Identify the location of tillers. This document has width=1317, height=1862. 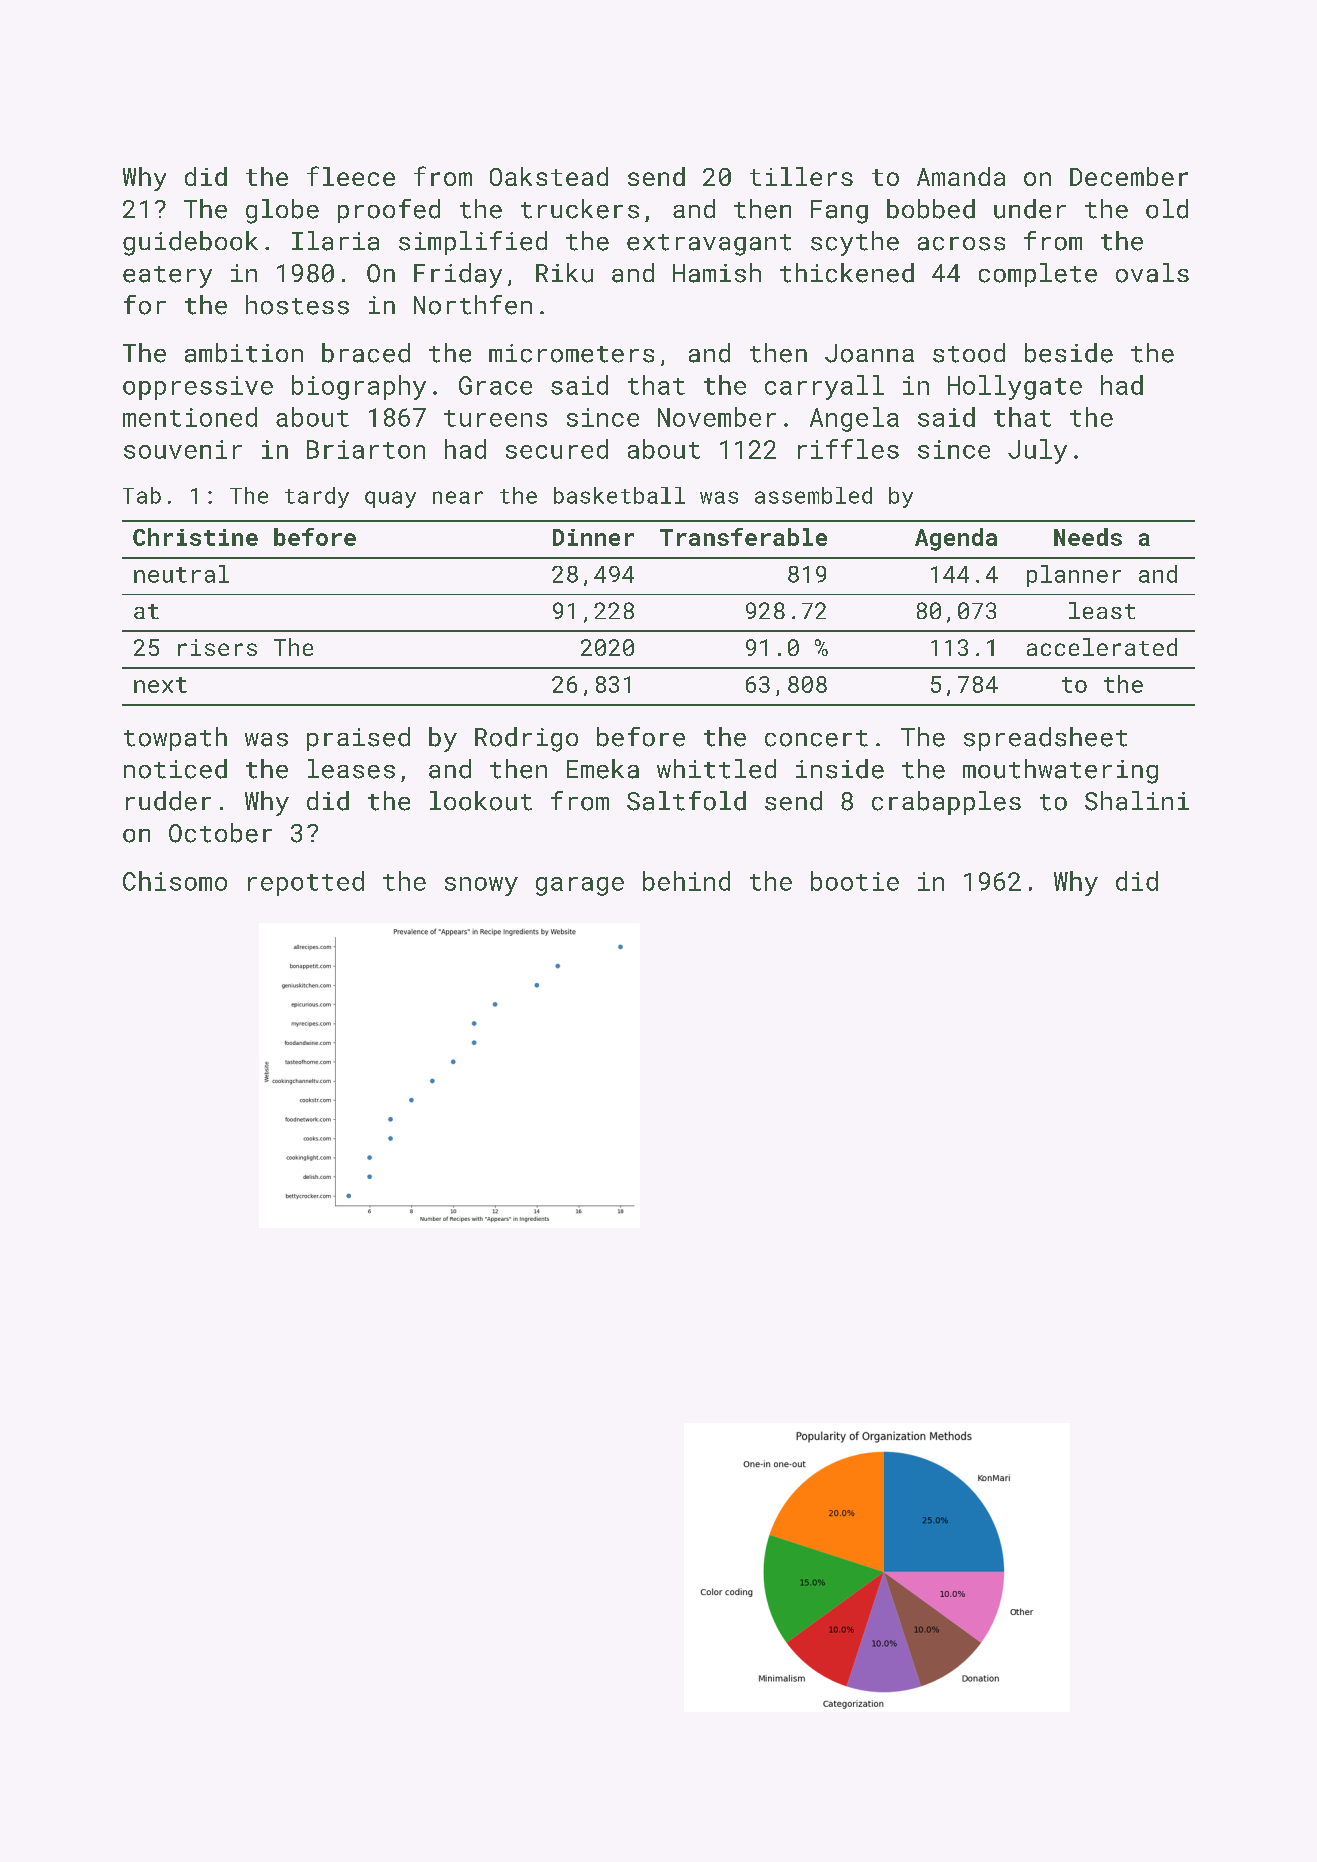
(801, 176).
